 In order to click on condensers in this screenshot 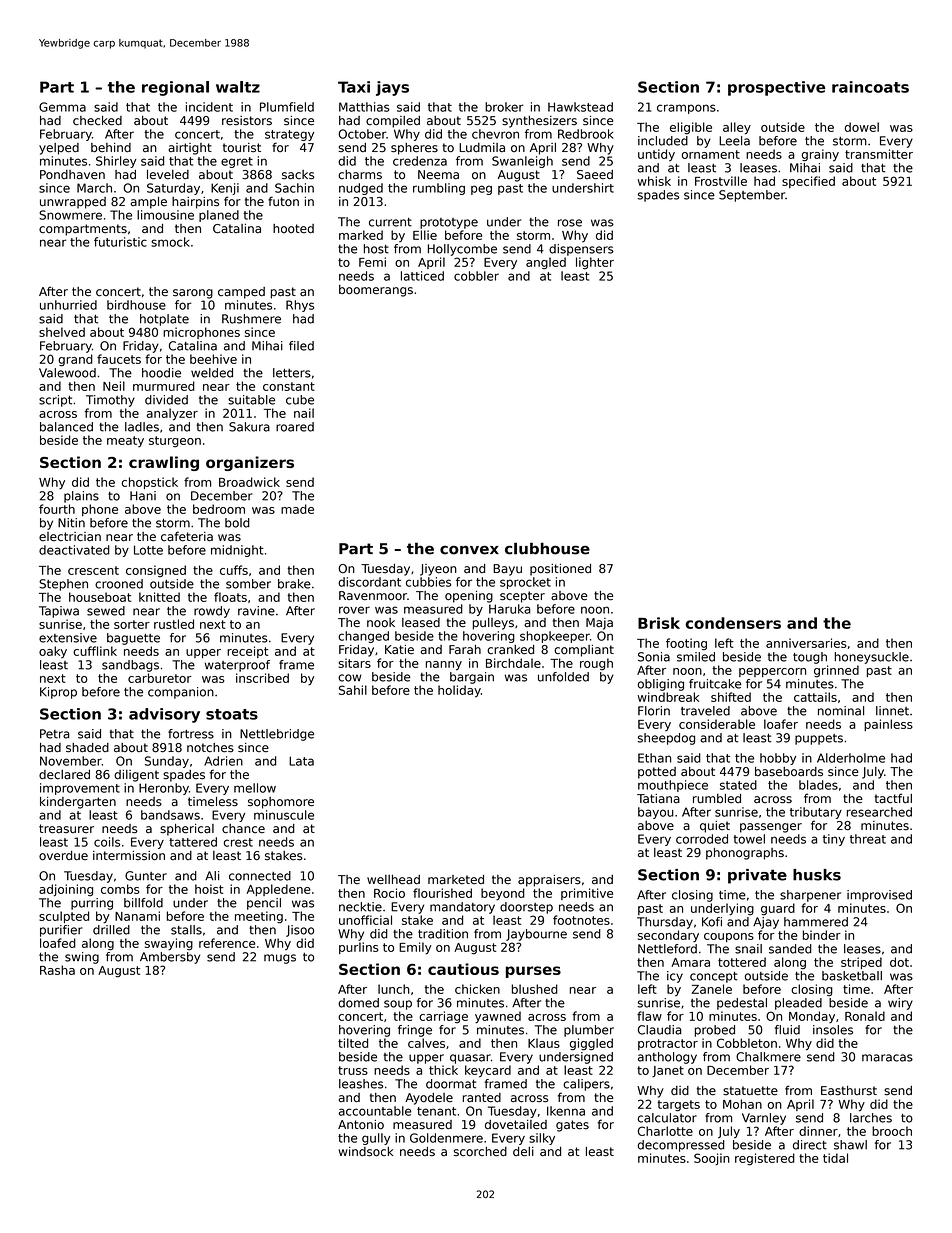, I will do `click(733, 623)`.
